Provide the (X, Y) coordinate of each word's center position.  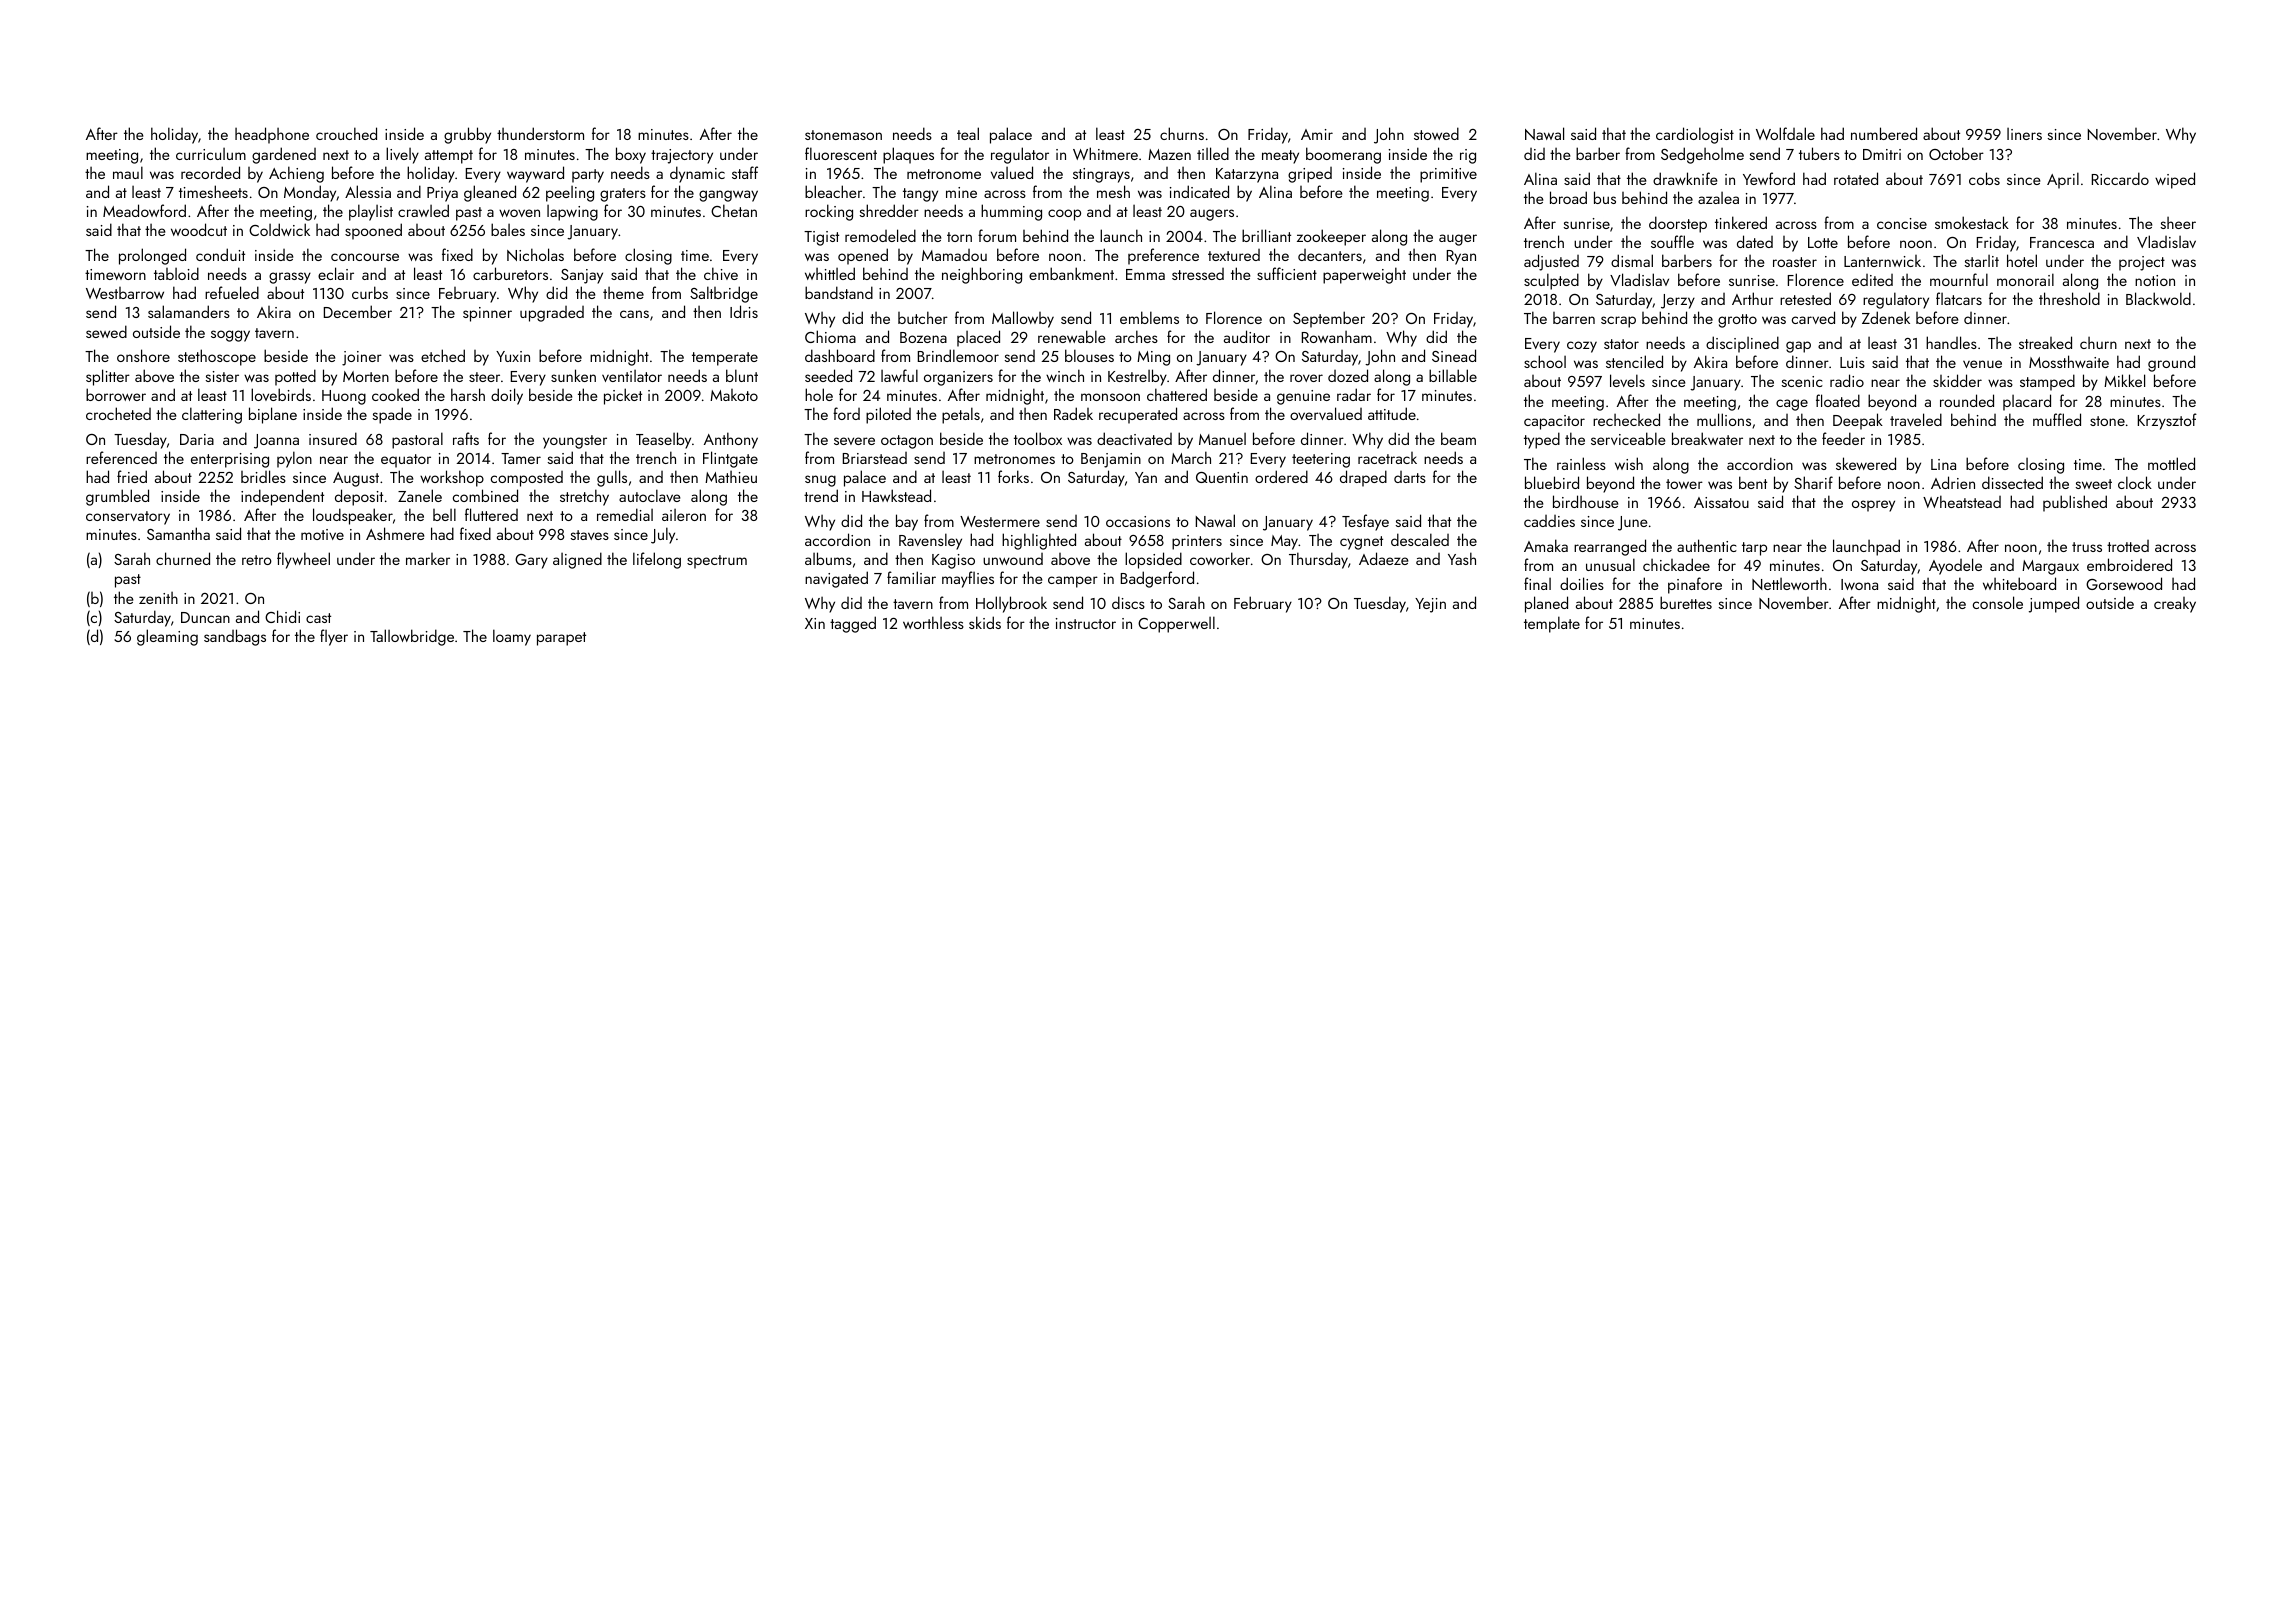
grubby (467, 135)
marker (428, 559)
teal (968, 133)
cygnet (1361, 543)
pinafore (1695, 585)
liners (2024, 134)
